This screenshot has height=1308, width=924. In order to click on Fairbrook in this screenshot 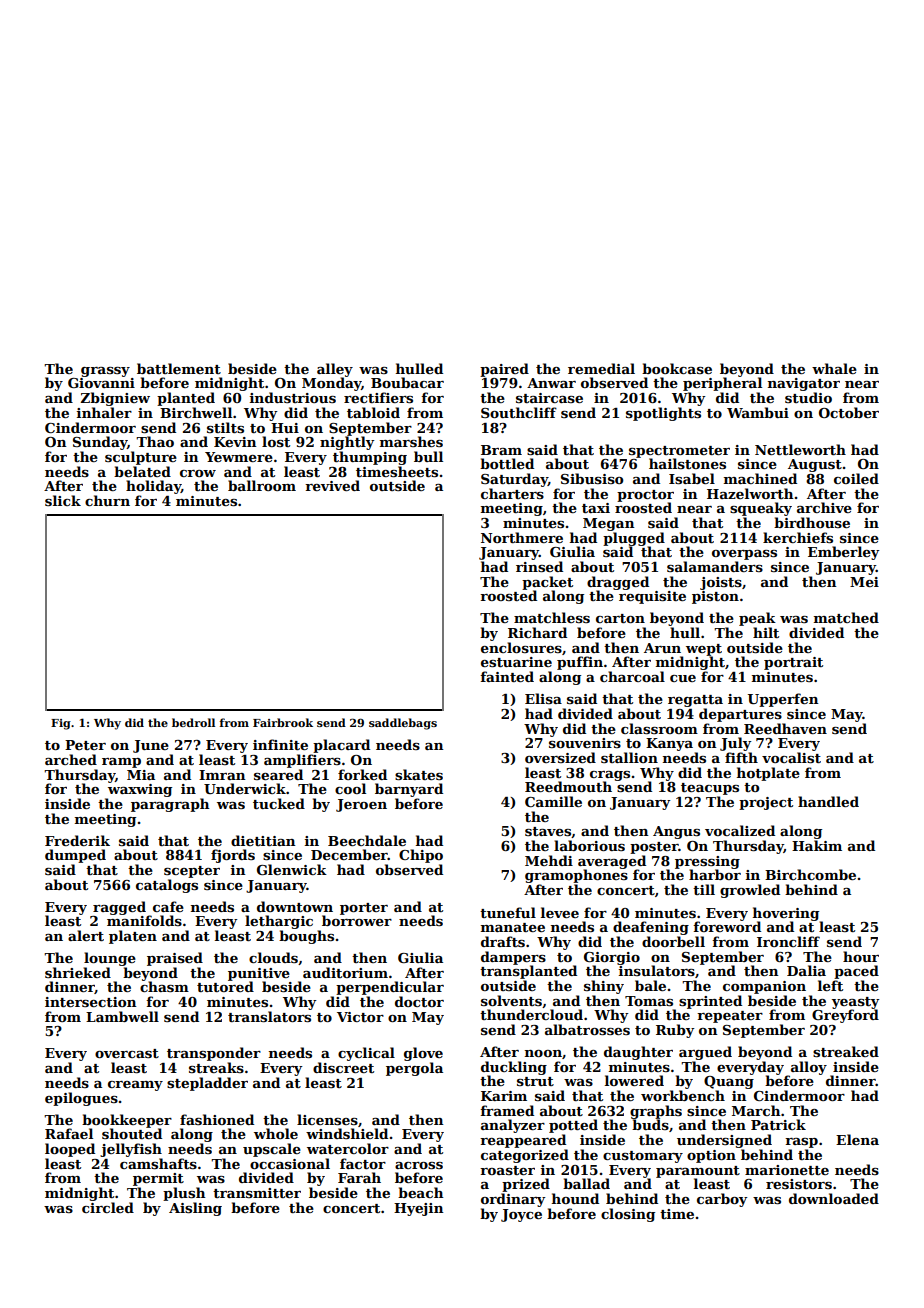, I will do `click(283, 722)`.
